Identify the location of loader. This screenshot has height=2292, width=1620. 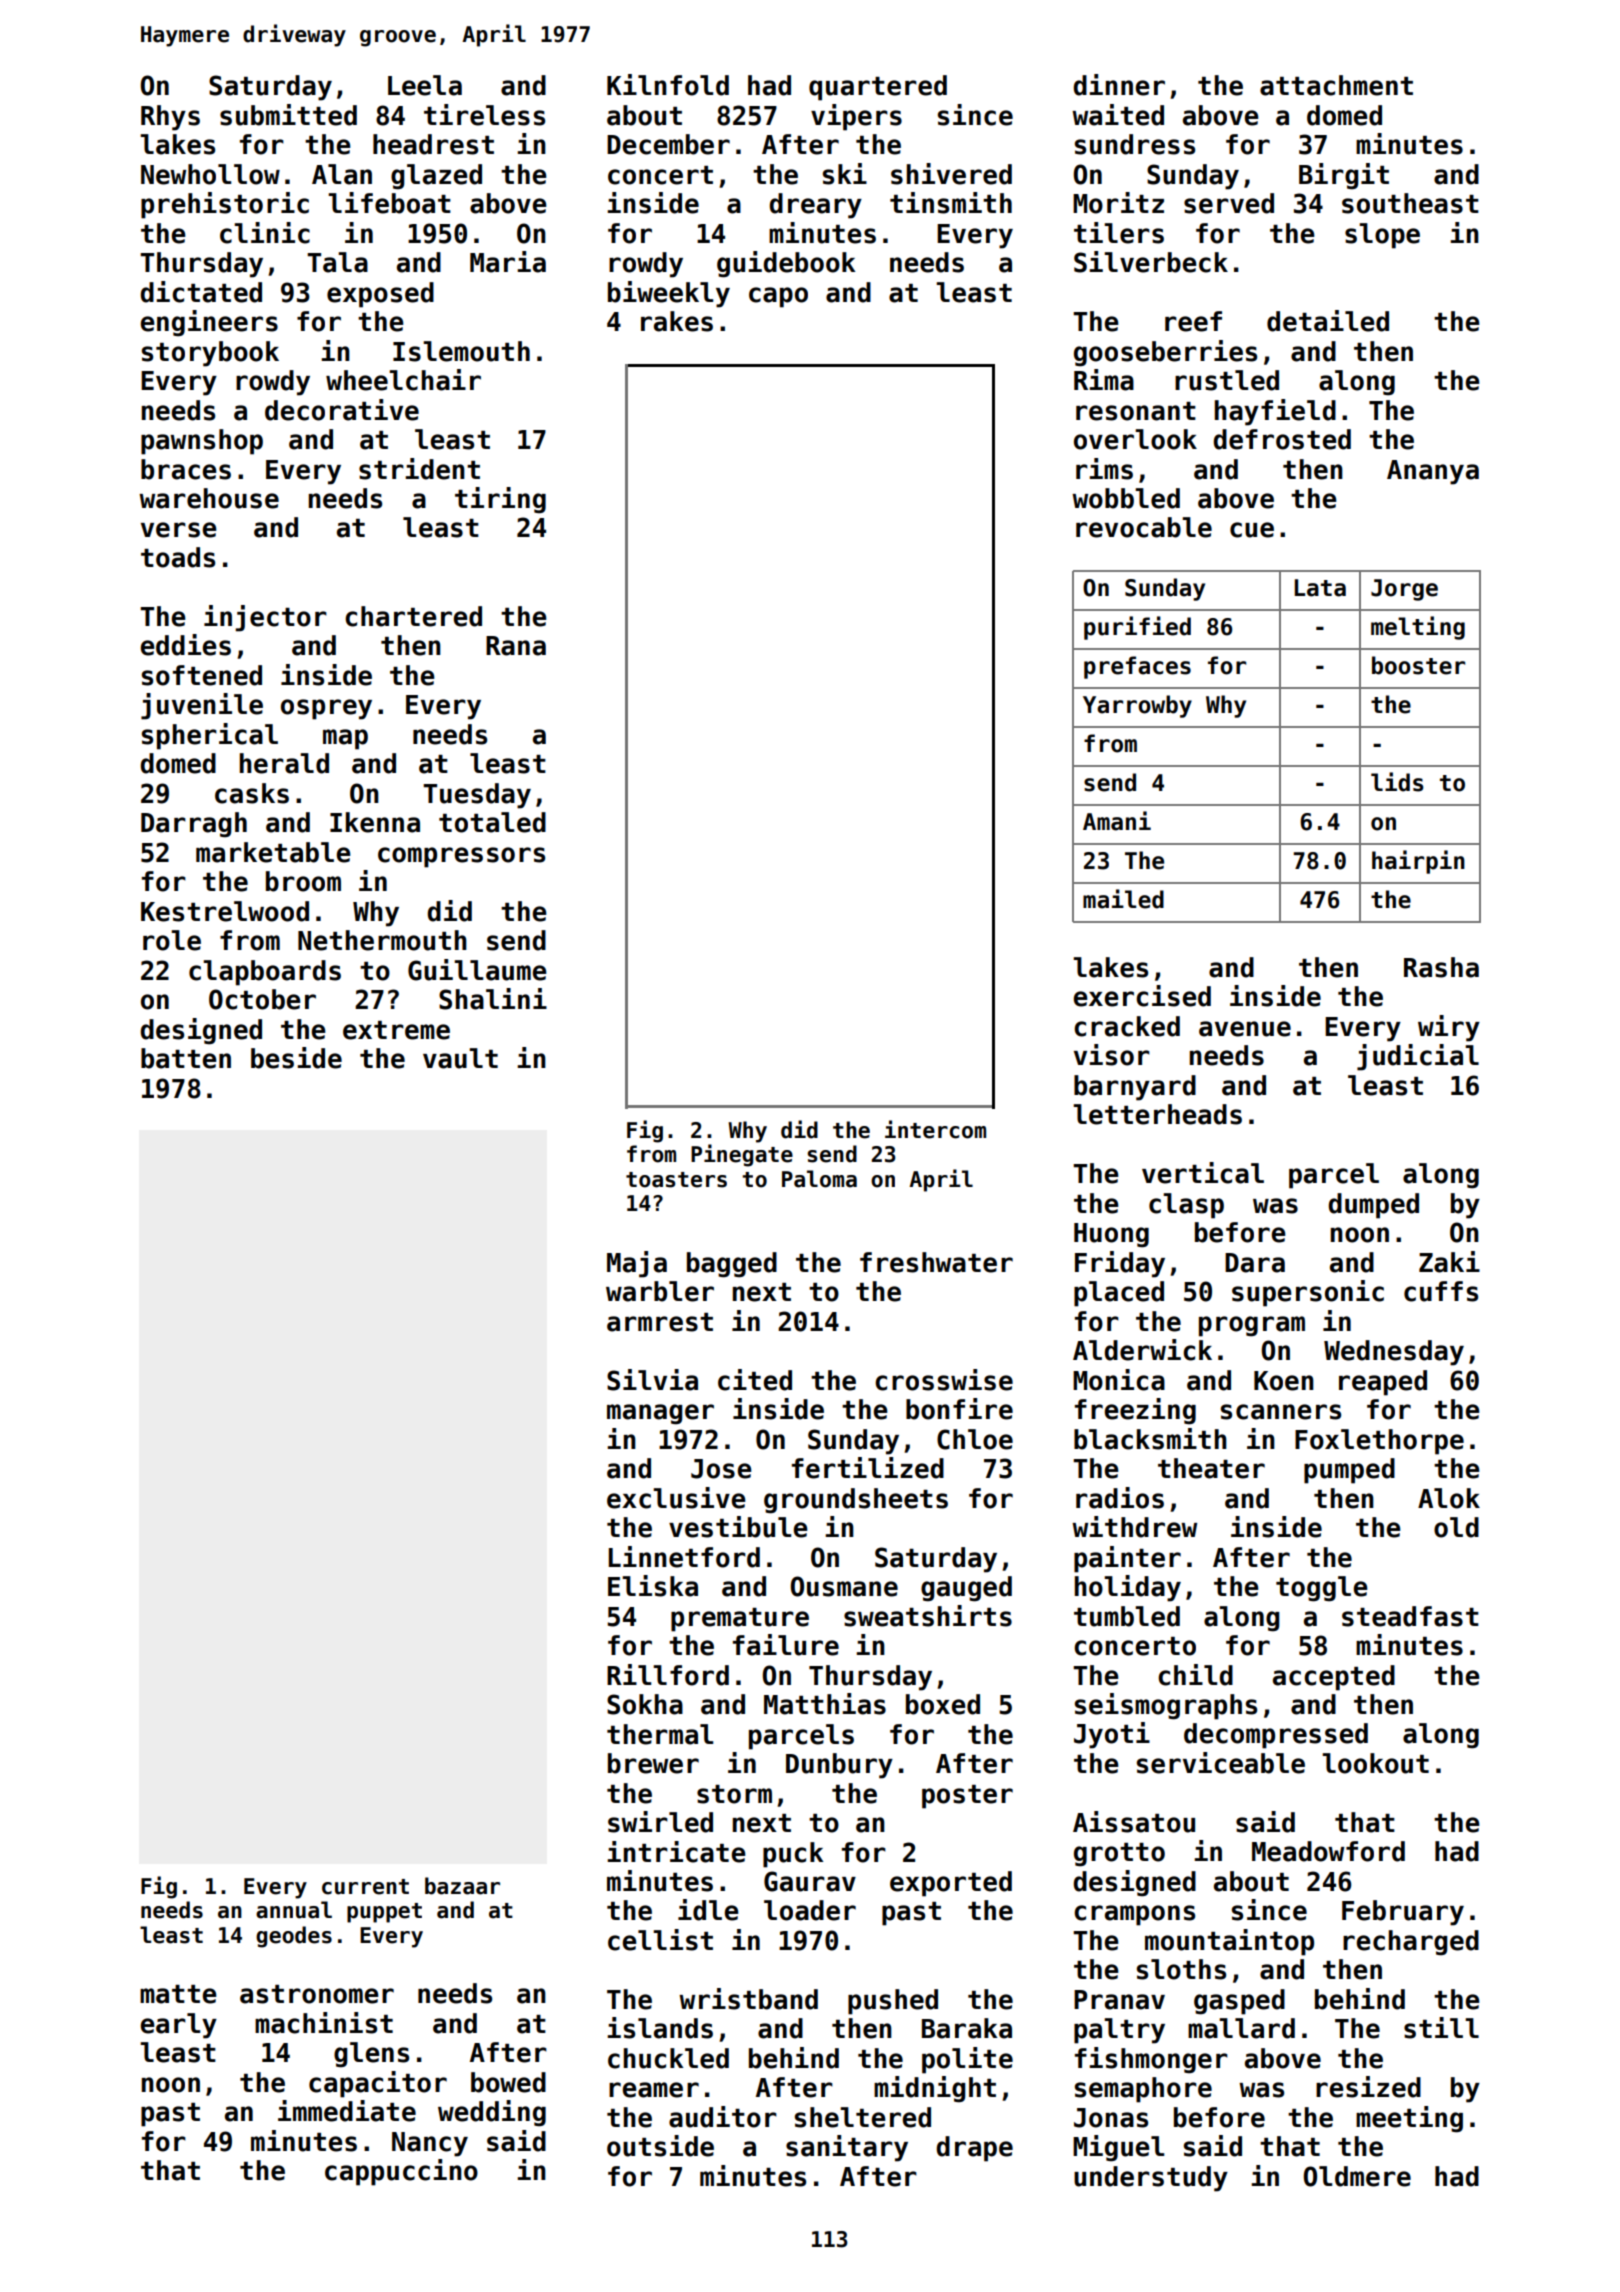
(810, 1910).
